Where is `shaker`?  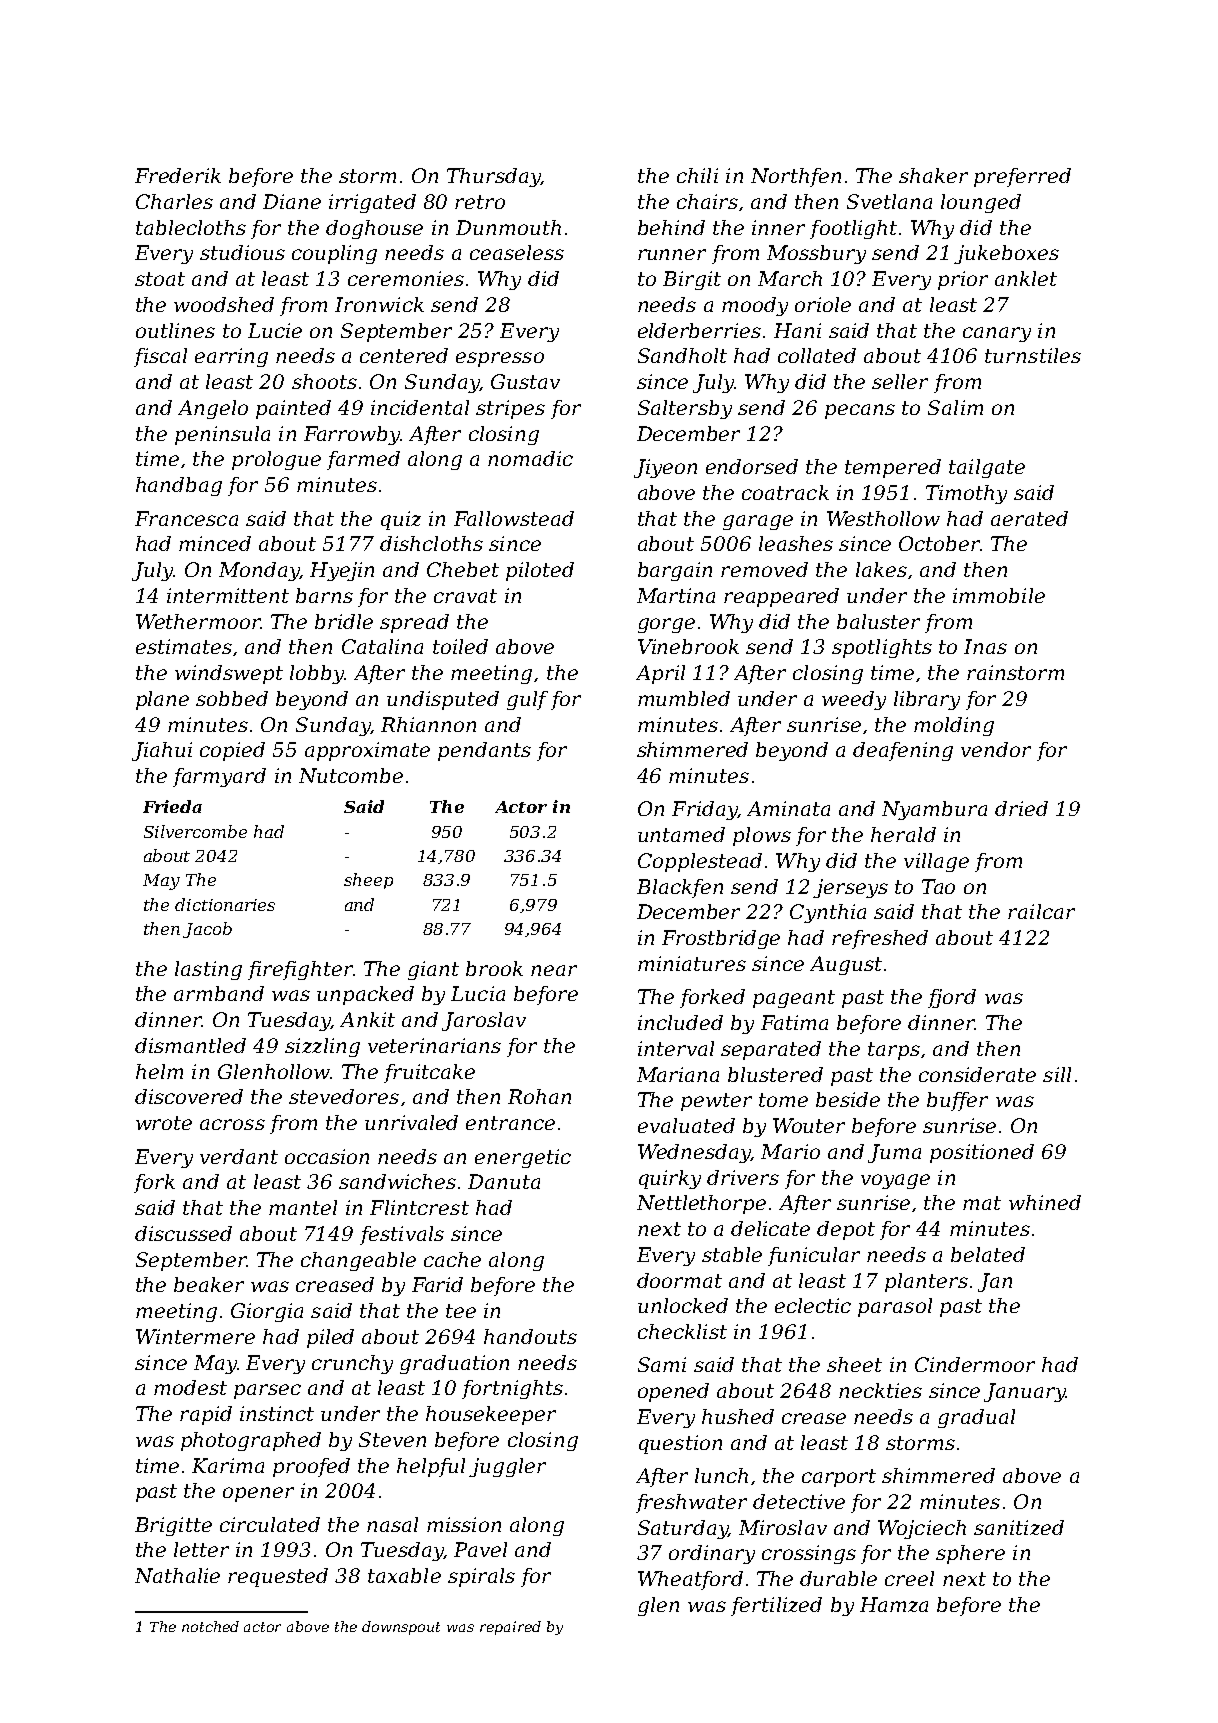
shaker is located at coordinates (933, 175).
